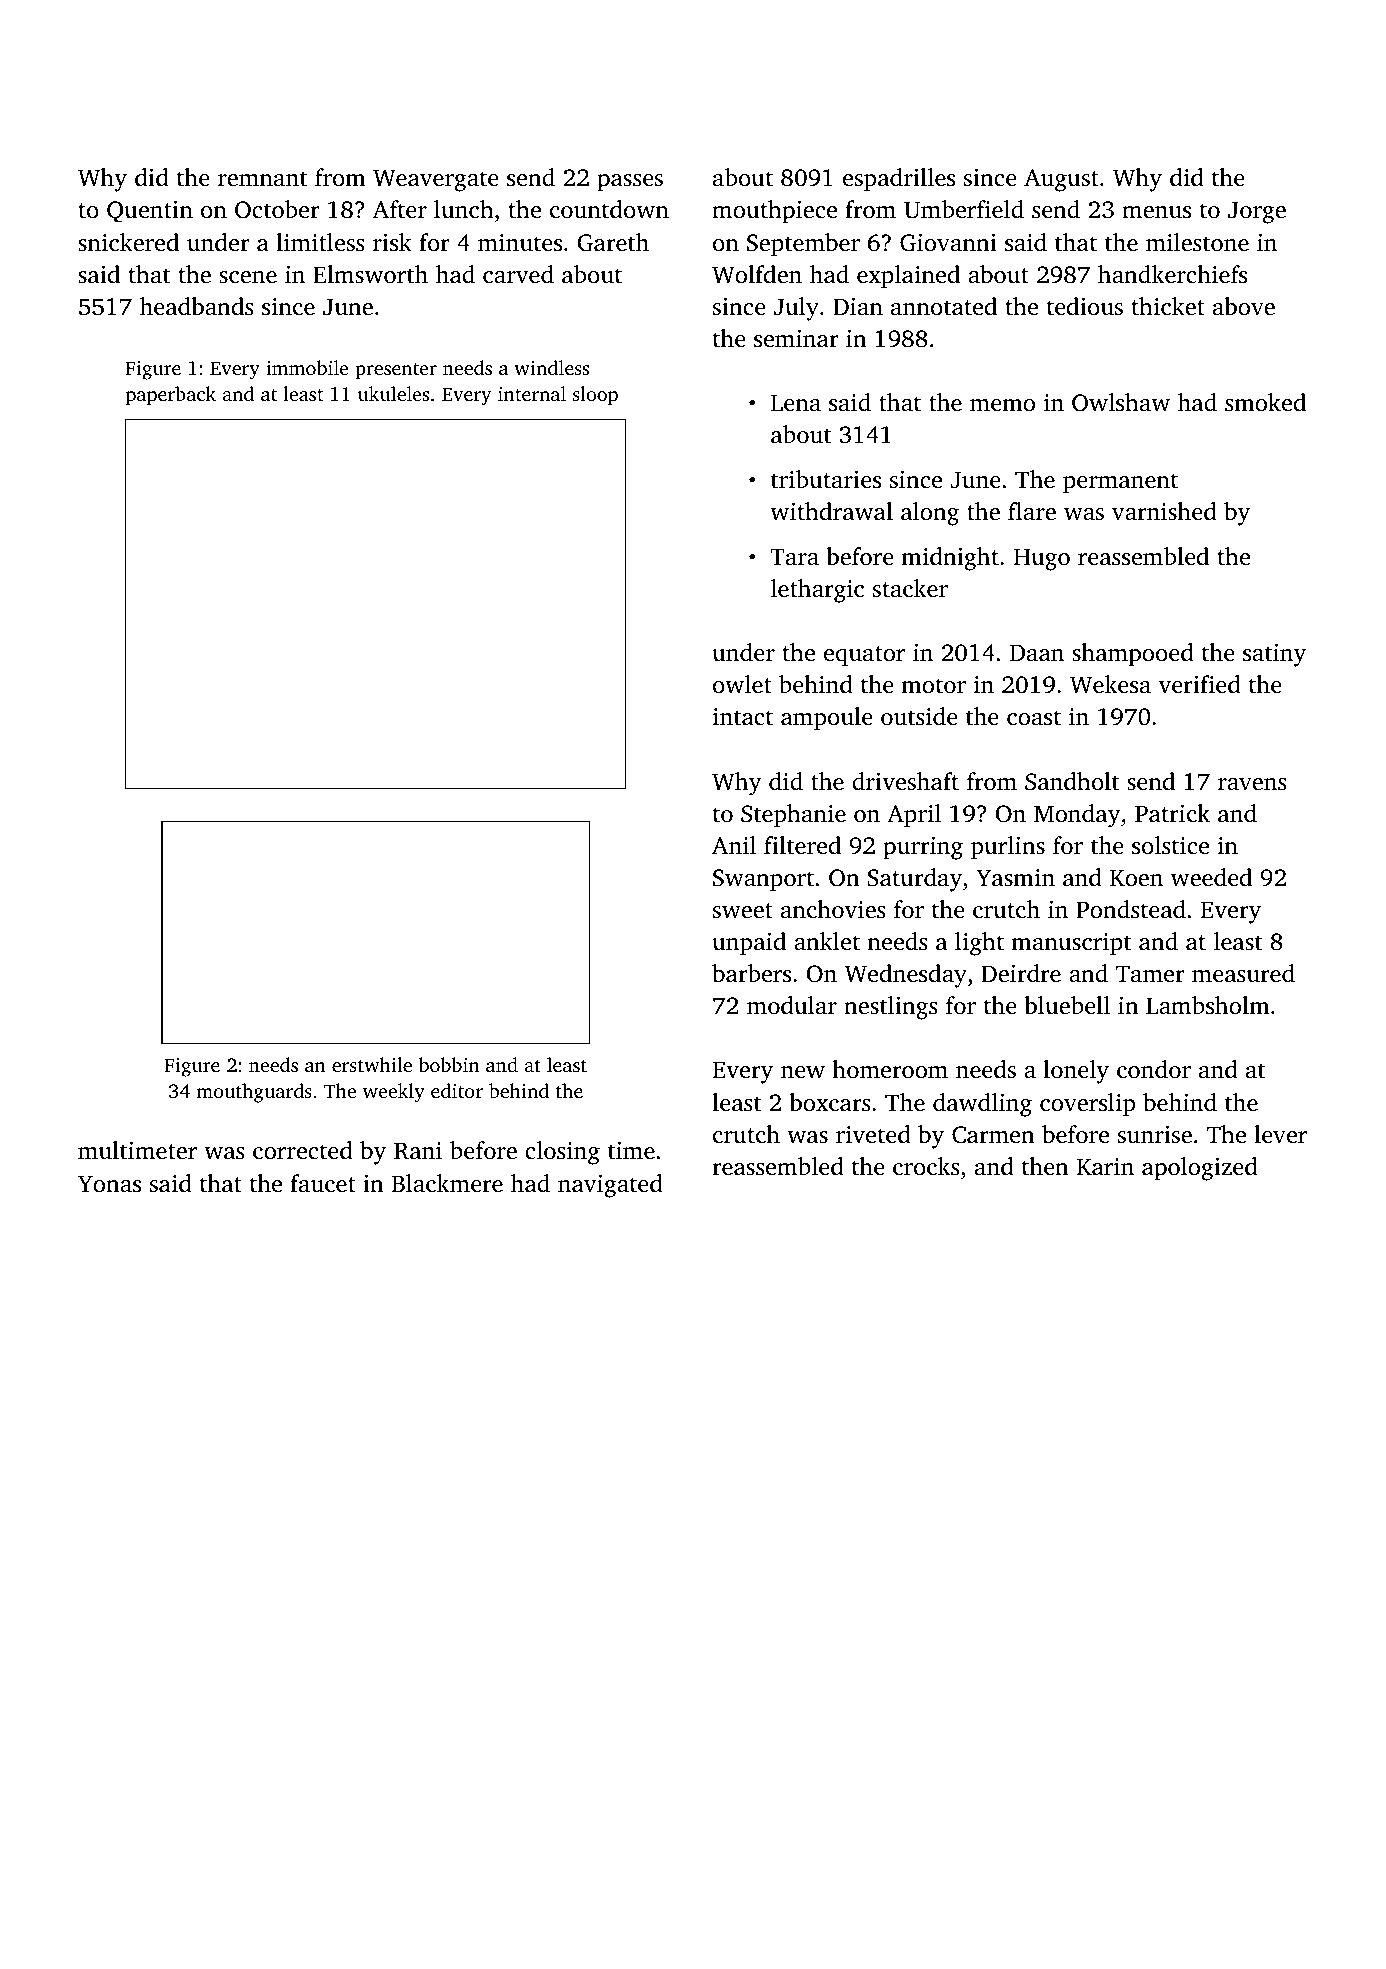 This screenshot has width=1386, height=1969. What do you see at coordinates (1200, 1169) in the screenshot?
I see `apologized` at bounding box center [1200, 1169].
